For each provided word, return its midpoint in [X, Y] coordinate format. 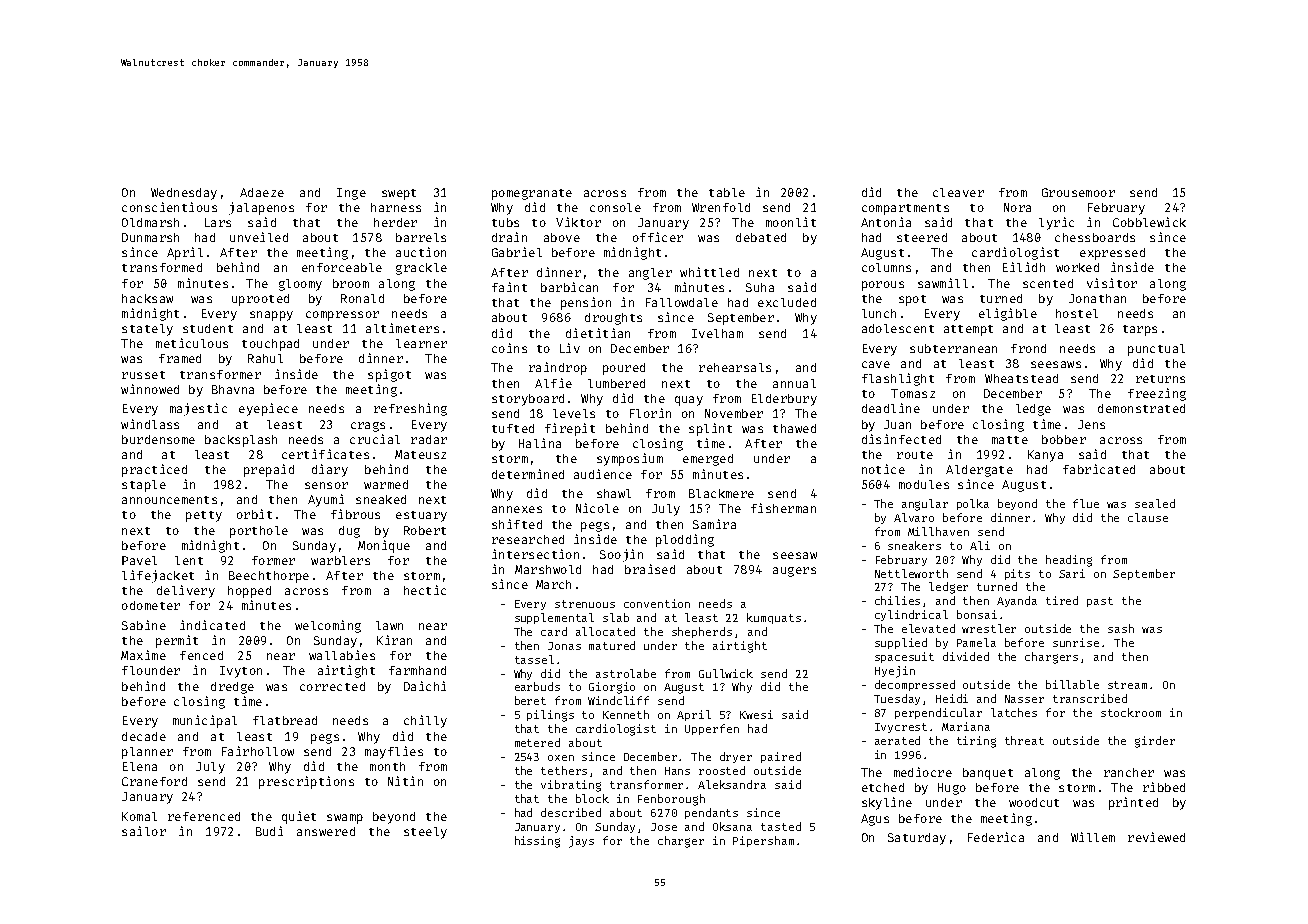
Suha [760, 287]
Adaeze [262, 192]
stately [147, 330]
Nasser [1024, 699]
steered [922, 237]
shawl [614, 493]
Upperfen [712, 729]
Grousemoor [1078, 192]
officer [658, 237]
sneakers [914, 545]
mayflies [394, 752]
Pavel [139, 560]
